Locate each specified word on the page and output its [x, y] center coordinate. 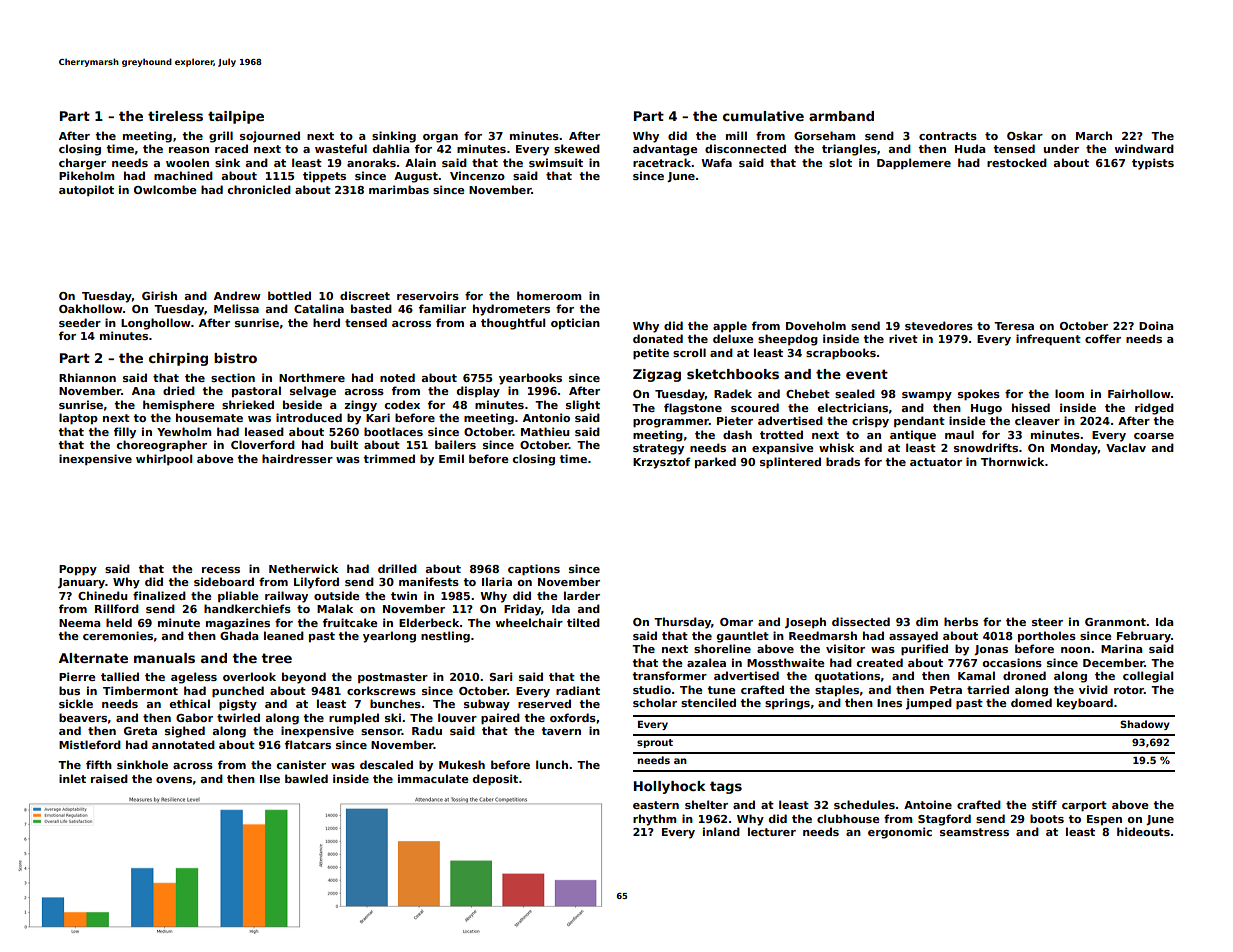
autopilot [86, 190]
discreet [365, 295]
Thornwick [1012, 461]
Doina [1156, 325]
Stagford [944, 820]
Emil [451, 458]
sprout [655, 743]
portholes [1047, 636]
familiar [442, 308]
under [1061, 148]
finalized [159, 595]
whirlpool [164, 459]
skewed [577, 148]
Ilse [270, 778]
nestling [445, 637]
